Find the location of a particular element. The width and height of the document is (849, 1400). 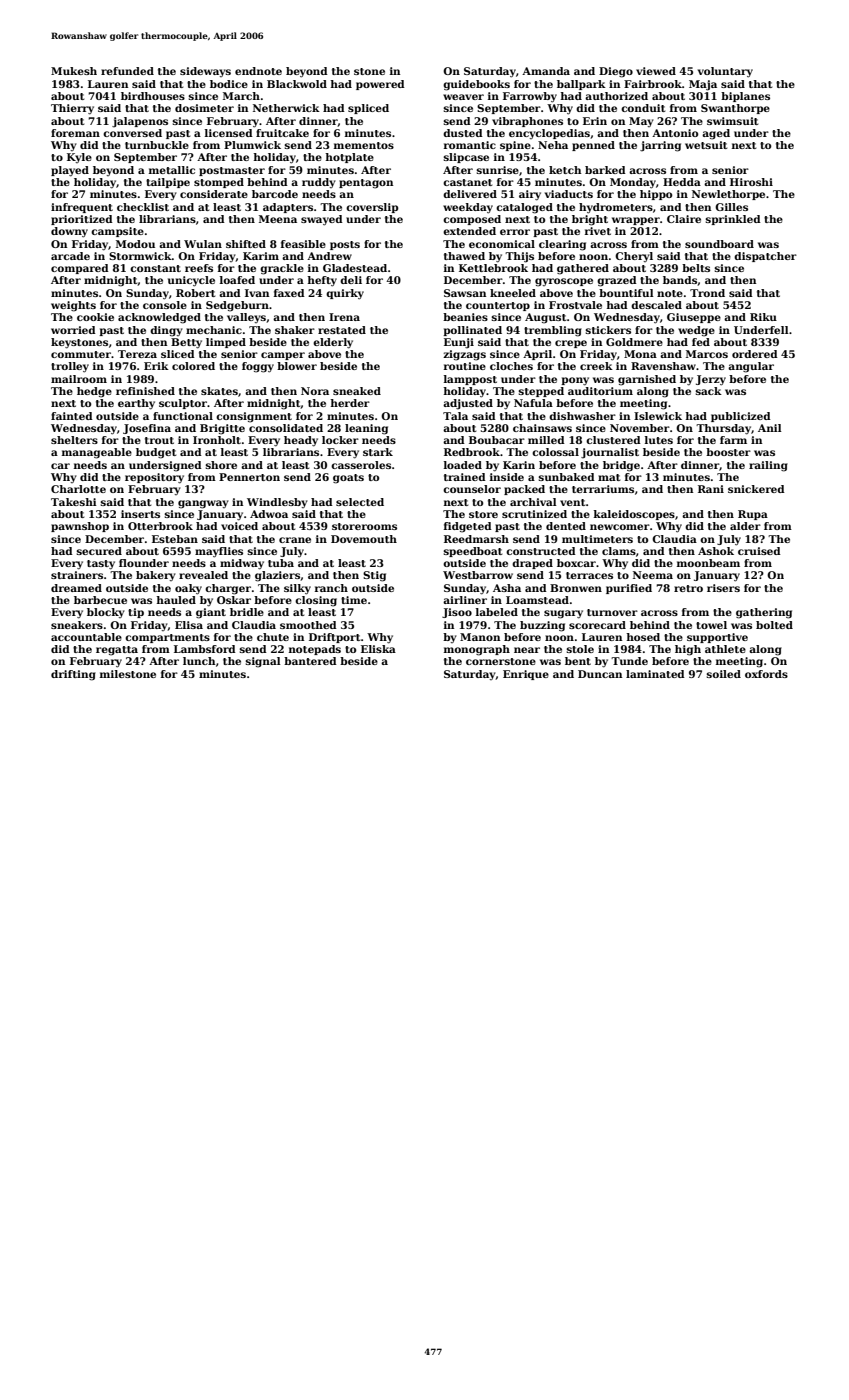

clams is located at coordinates (619, 551).
